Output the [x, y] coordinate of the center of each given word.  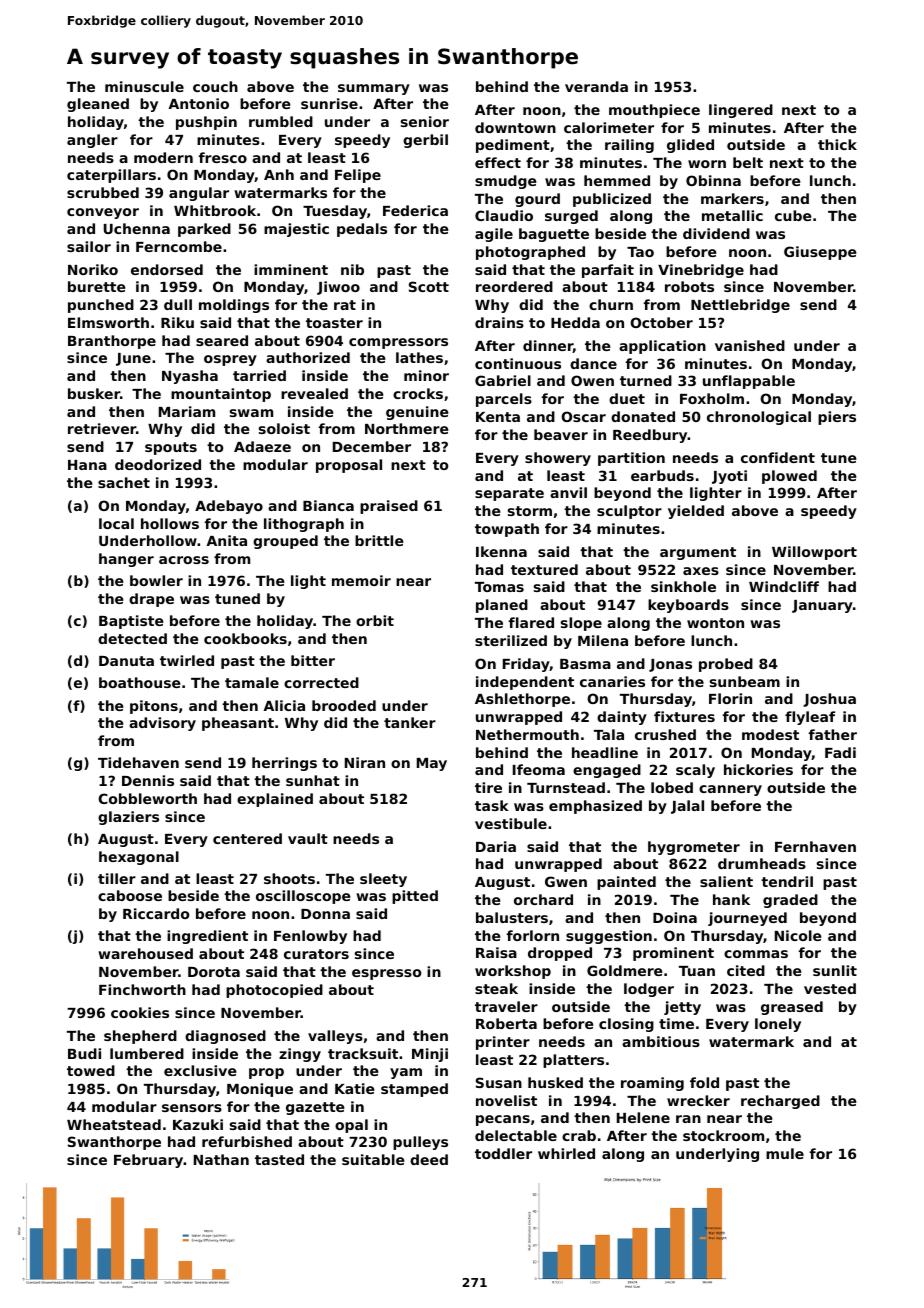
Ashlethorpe [522, 700]
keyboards [688, 606]
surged [571, 217]
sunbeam [745, 681]
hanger [126, 560]
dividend [716, 233]
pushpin [206, 123]
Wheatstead [114, 1124]
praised [389, 507]
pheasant [238, 724]
